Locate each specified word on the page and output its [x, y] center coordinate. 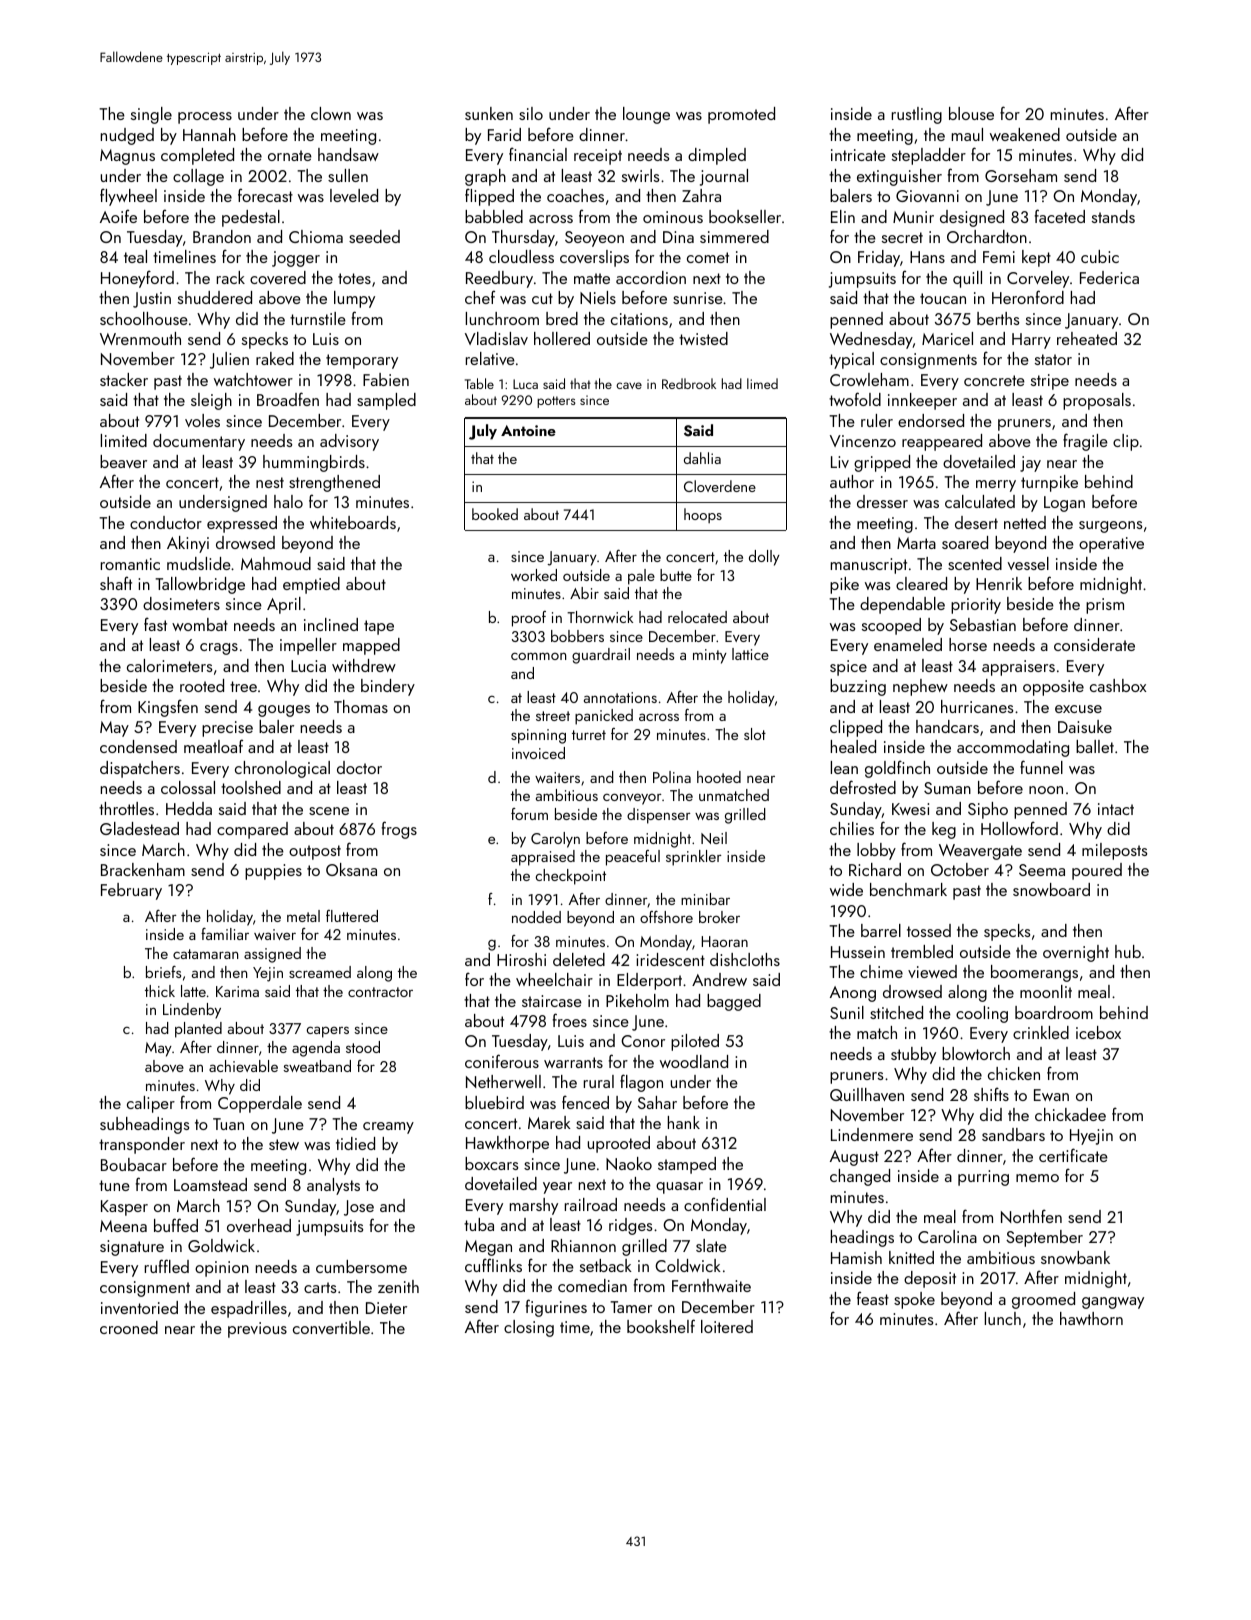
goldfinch [897, 769]
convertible [331, 1327]
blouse [971, 113]
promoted [741, 115]
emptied [311, 585]
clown [331, 113]
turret [589, 735]
